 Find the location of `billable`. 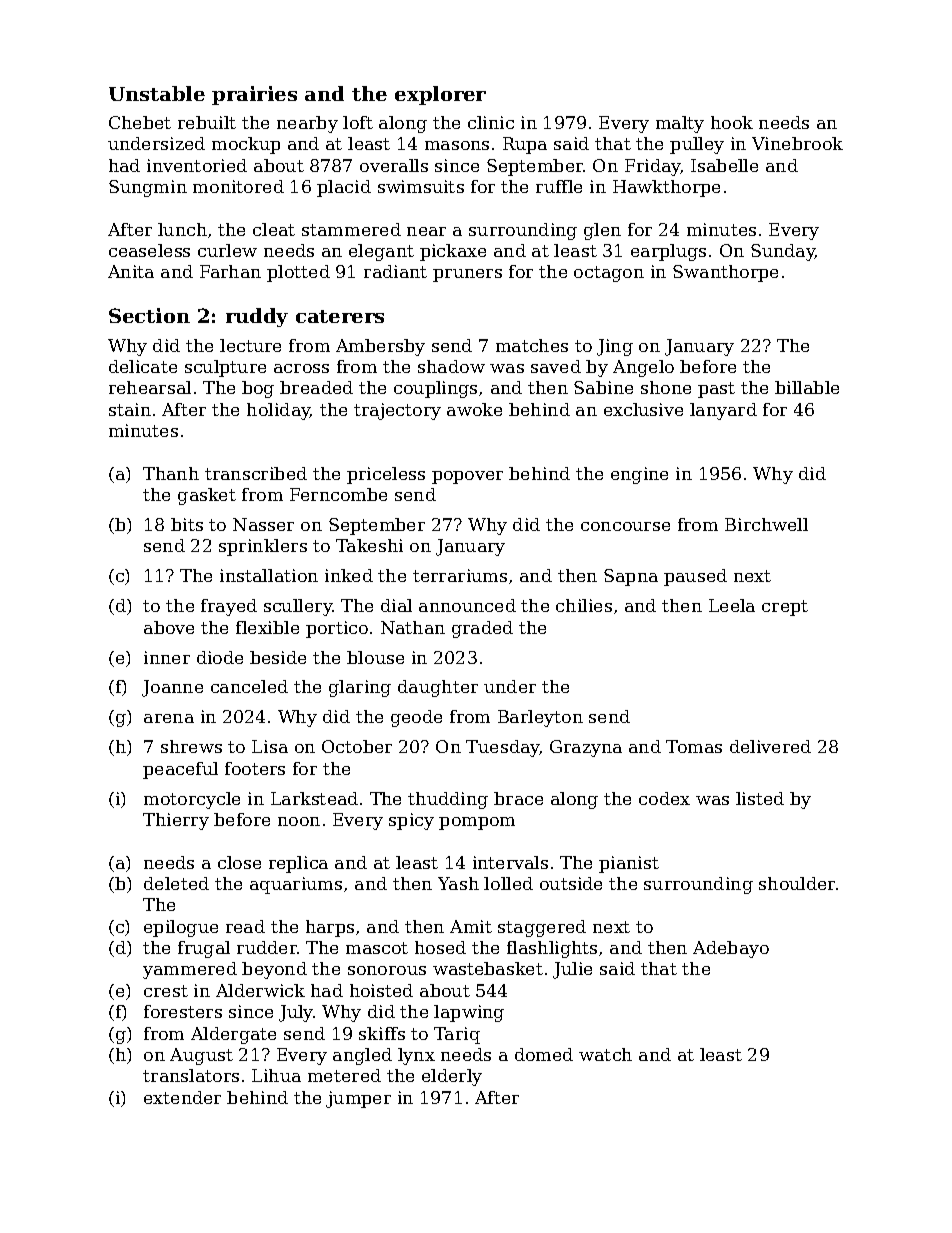

billable is located at coordinates (807, 387).
